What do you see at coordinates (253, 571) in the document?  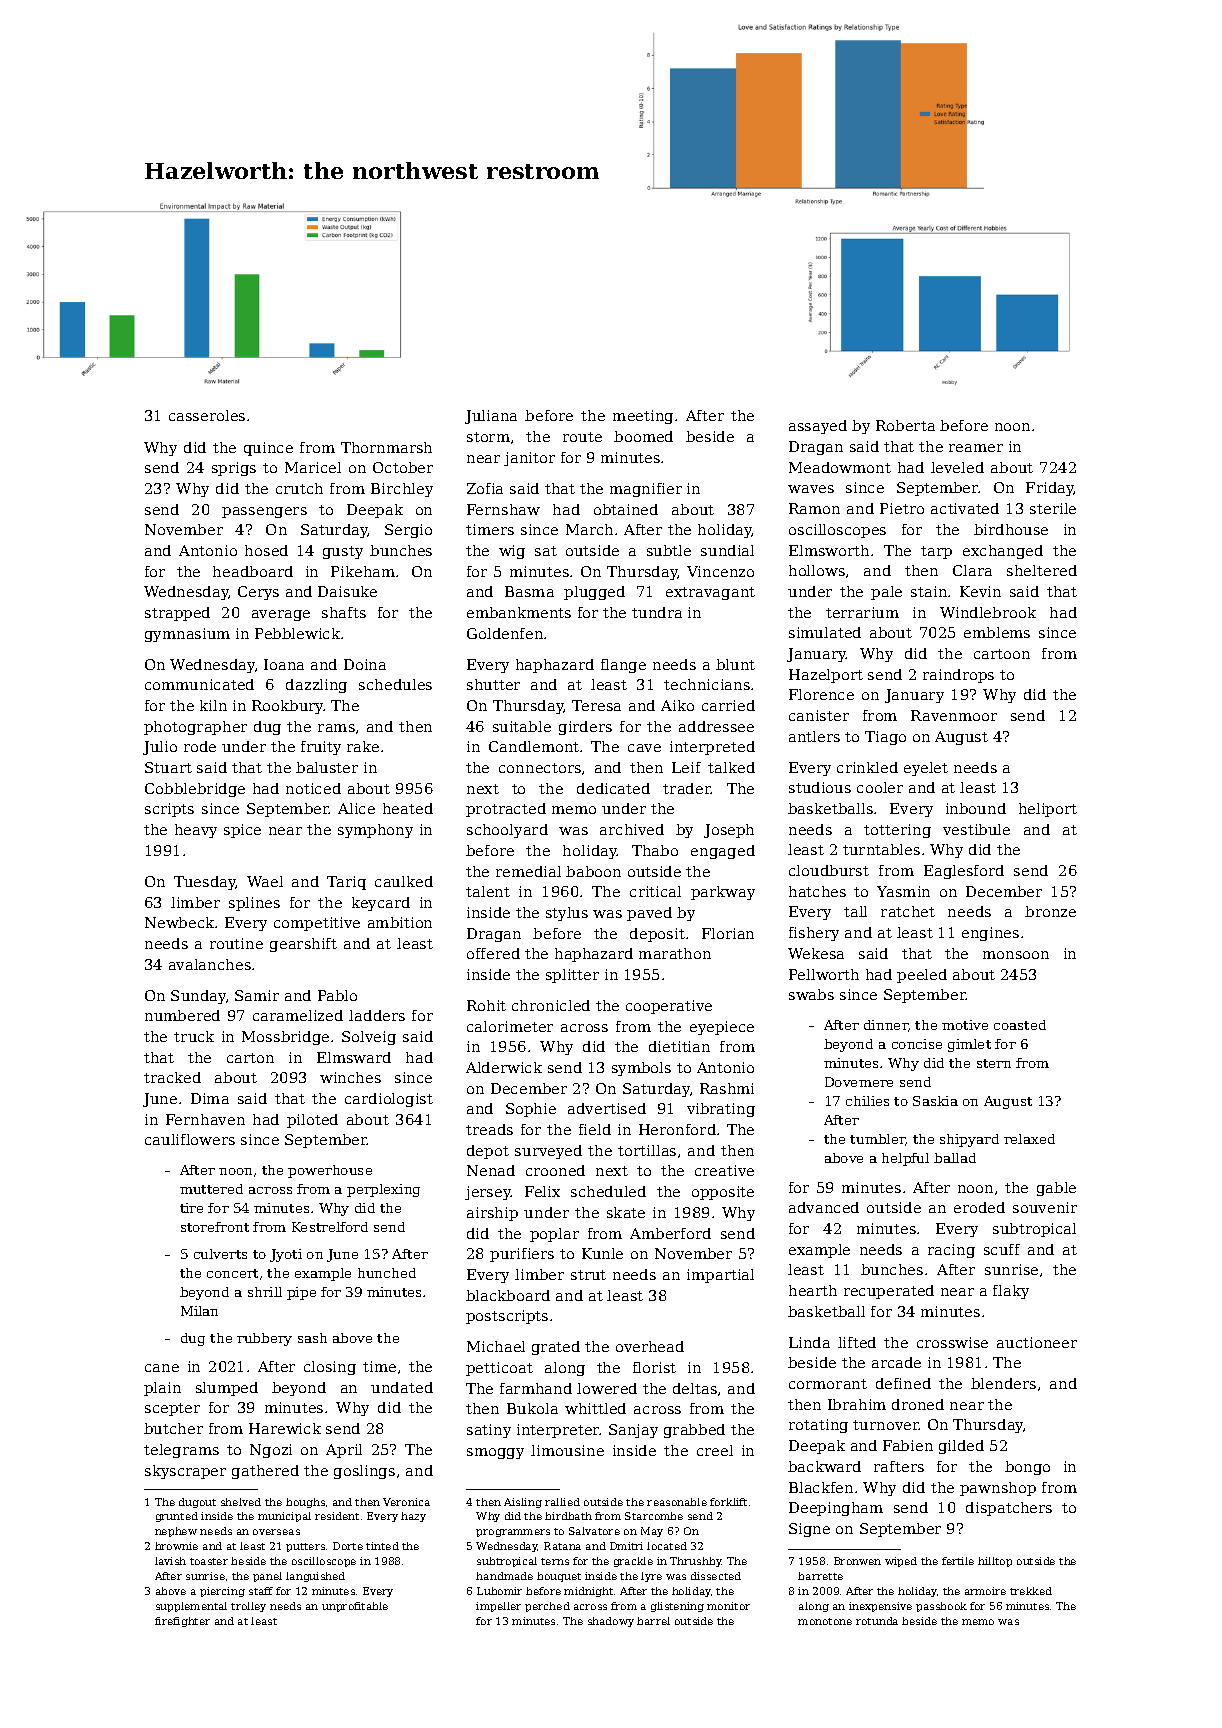 I see `headboard` at bounding box center [253, 571].
